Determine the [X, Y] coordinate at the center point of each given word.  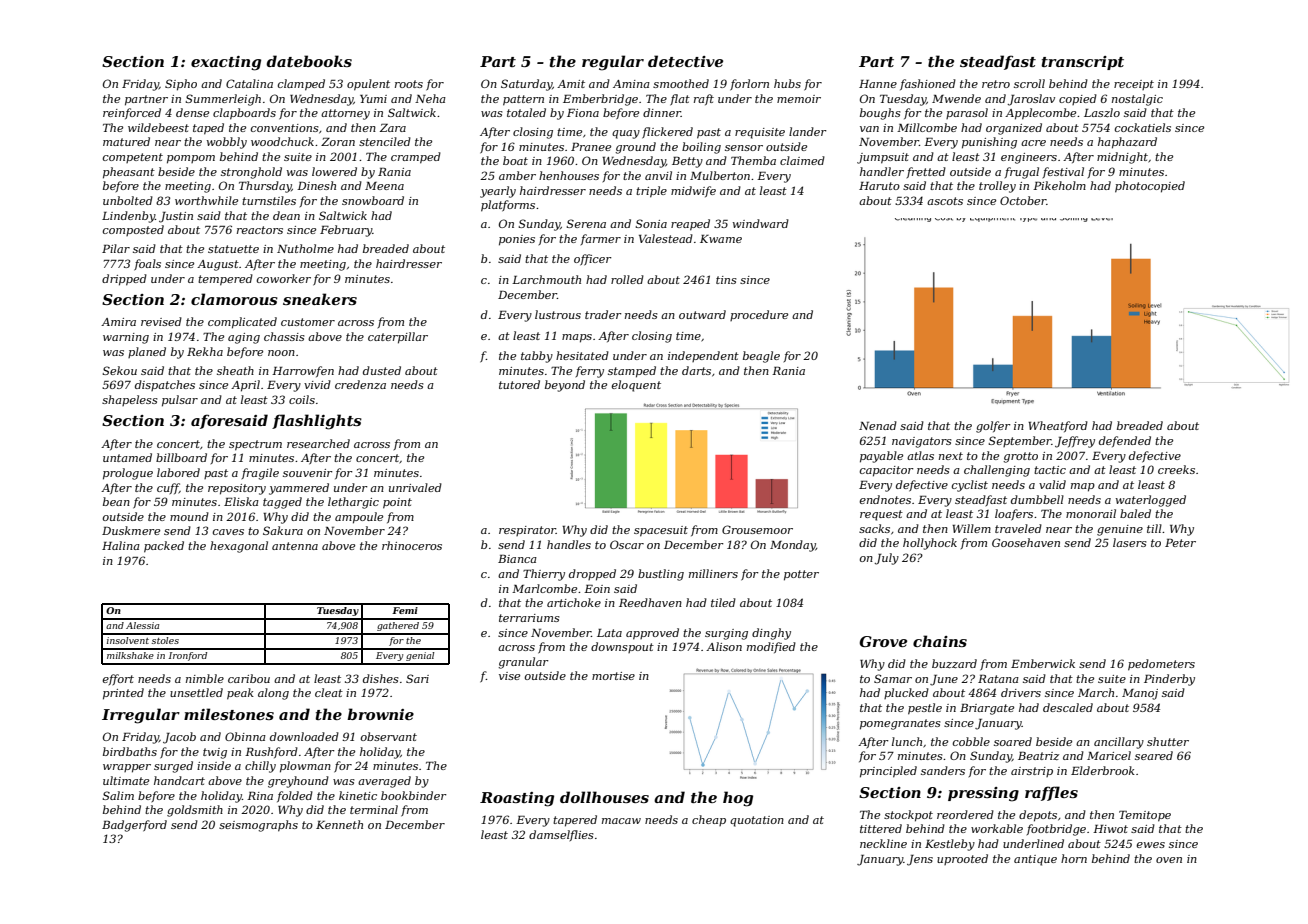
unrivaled [415, 487]
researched [318, 443]
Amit [571, 84]
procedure [759, 315]
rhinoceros [412, 545]
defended [1125, 441]
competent [133, 158]
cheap [709, 820]
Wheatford [1058, 426]
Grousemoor [757, 529]
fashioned [928, 84]
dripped [124, 280]
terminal [374, 809]
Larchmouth [546, 279]
